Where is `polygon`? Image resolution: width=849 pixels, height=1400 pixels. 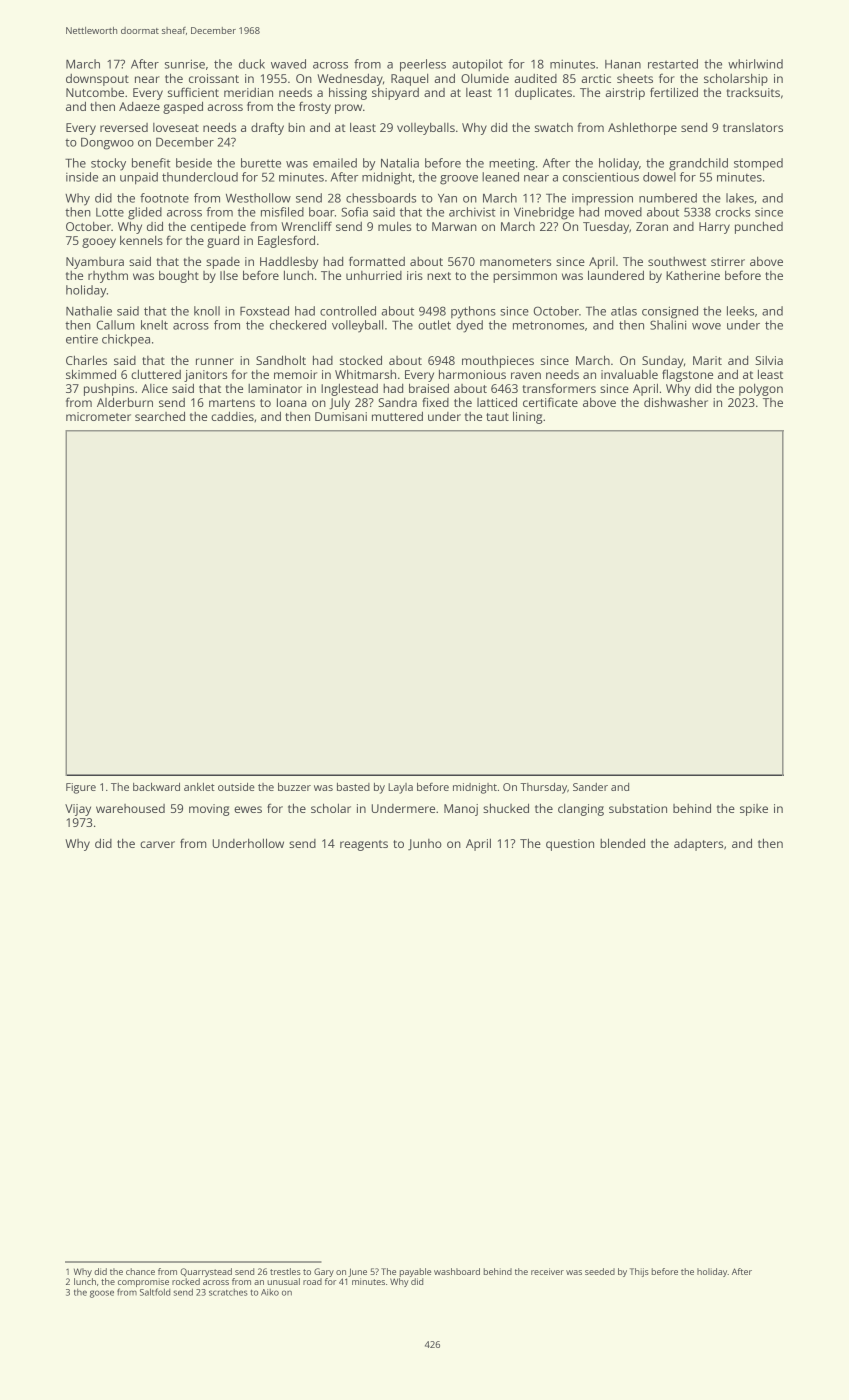 polygon is located at coordinates (761, 389).
